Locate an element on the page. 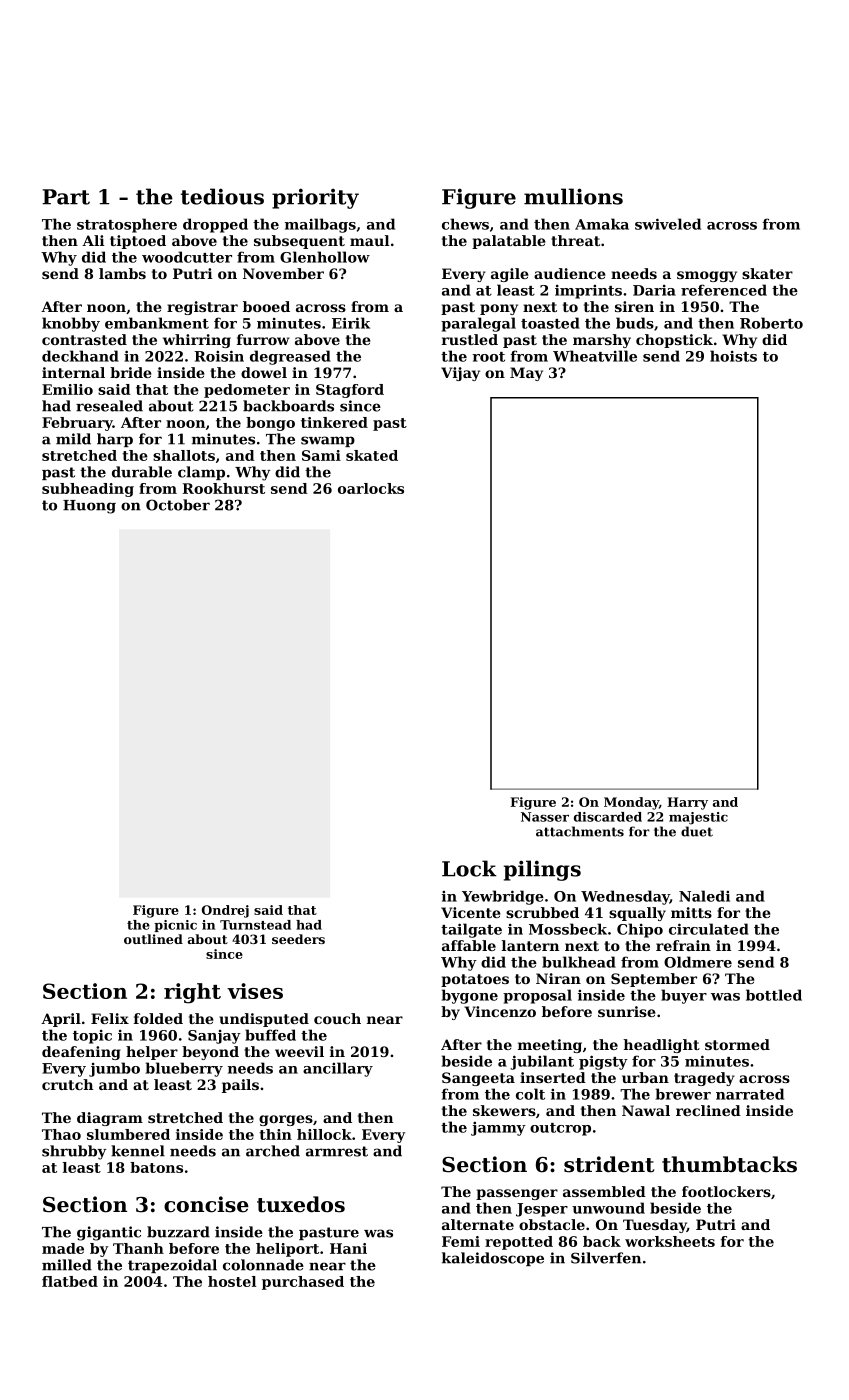 The width and height of the image is (849, 1400). purchased is located at coordinates (303, 1283).
